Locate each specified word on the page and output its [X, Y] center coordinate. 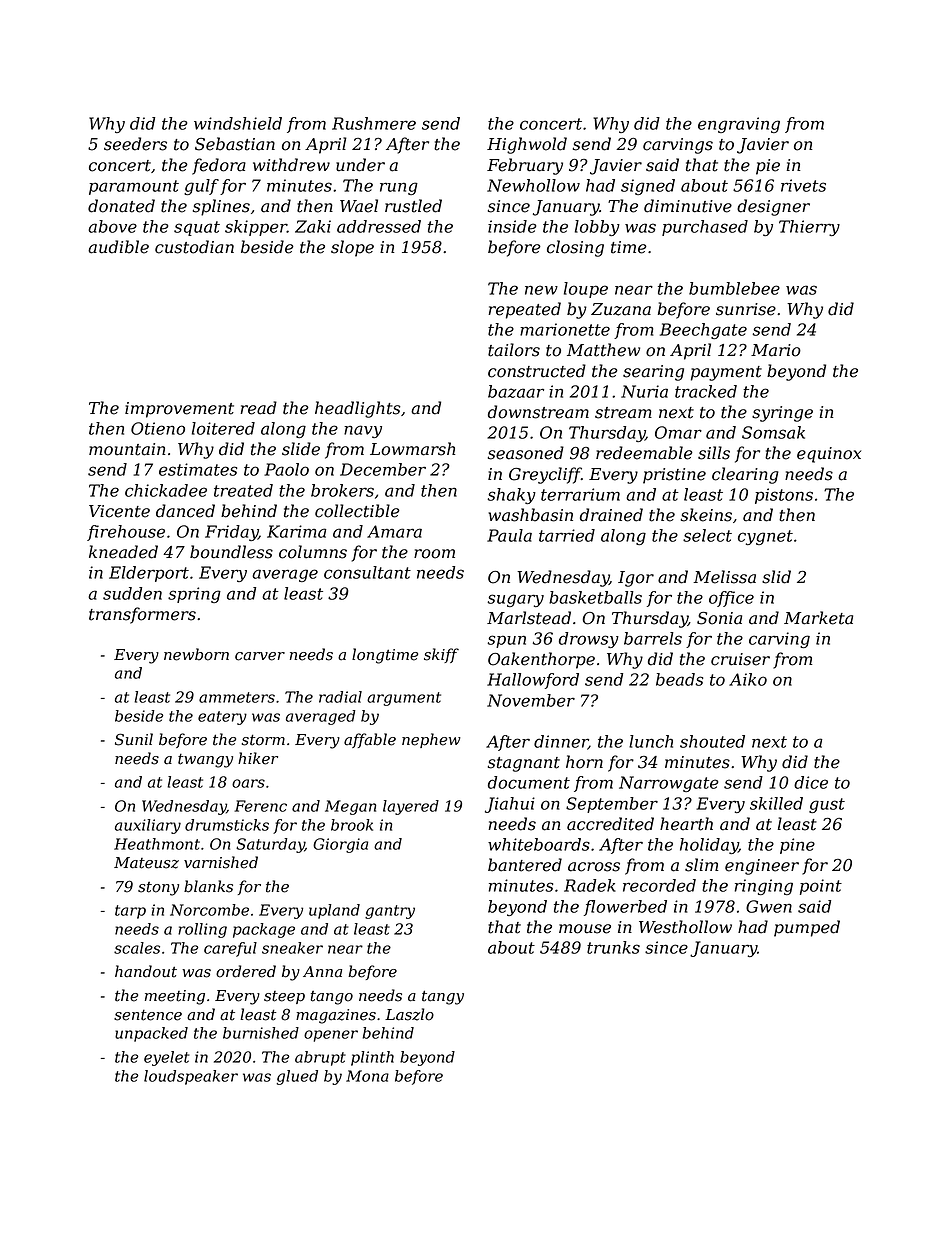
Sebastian [235, 144]
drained [611, 515]
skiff [441, 655]
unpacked [151, 1034]
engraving [739, 125]
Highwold [527, 145]
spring [194, 595]
